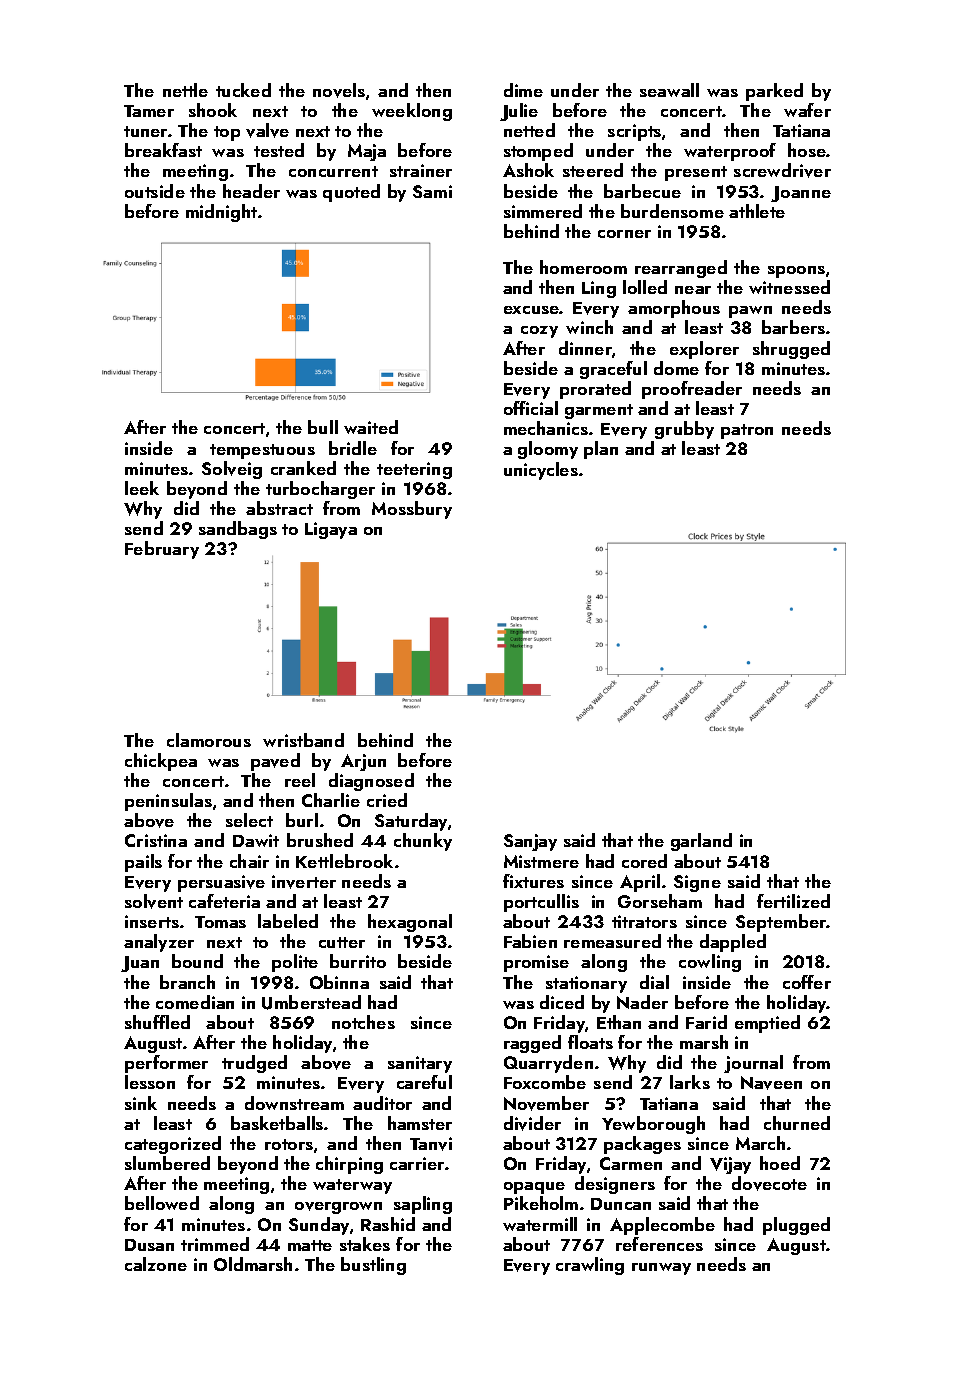 The height and width of the page is (1384, 956). What do you see at coordinates (238, 530) in the page?
I see `sandbags` at bounding box center [238, 530].
